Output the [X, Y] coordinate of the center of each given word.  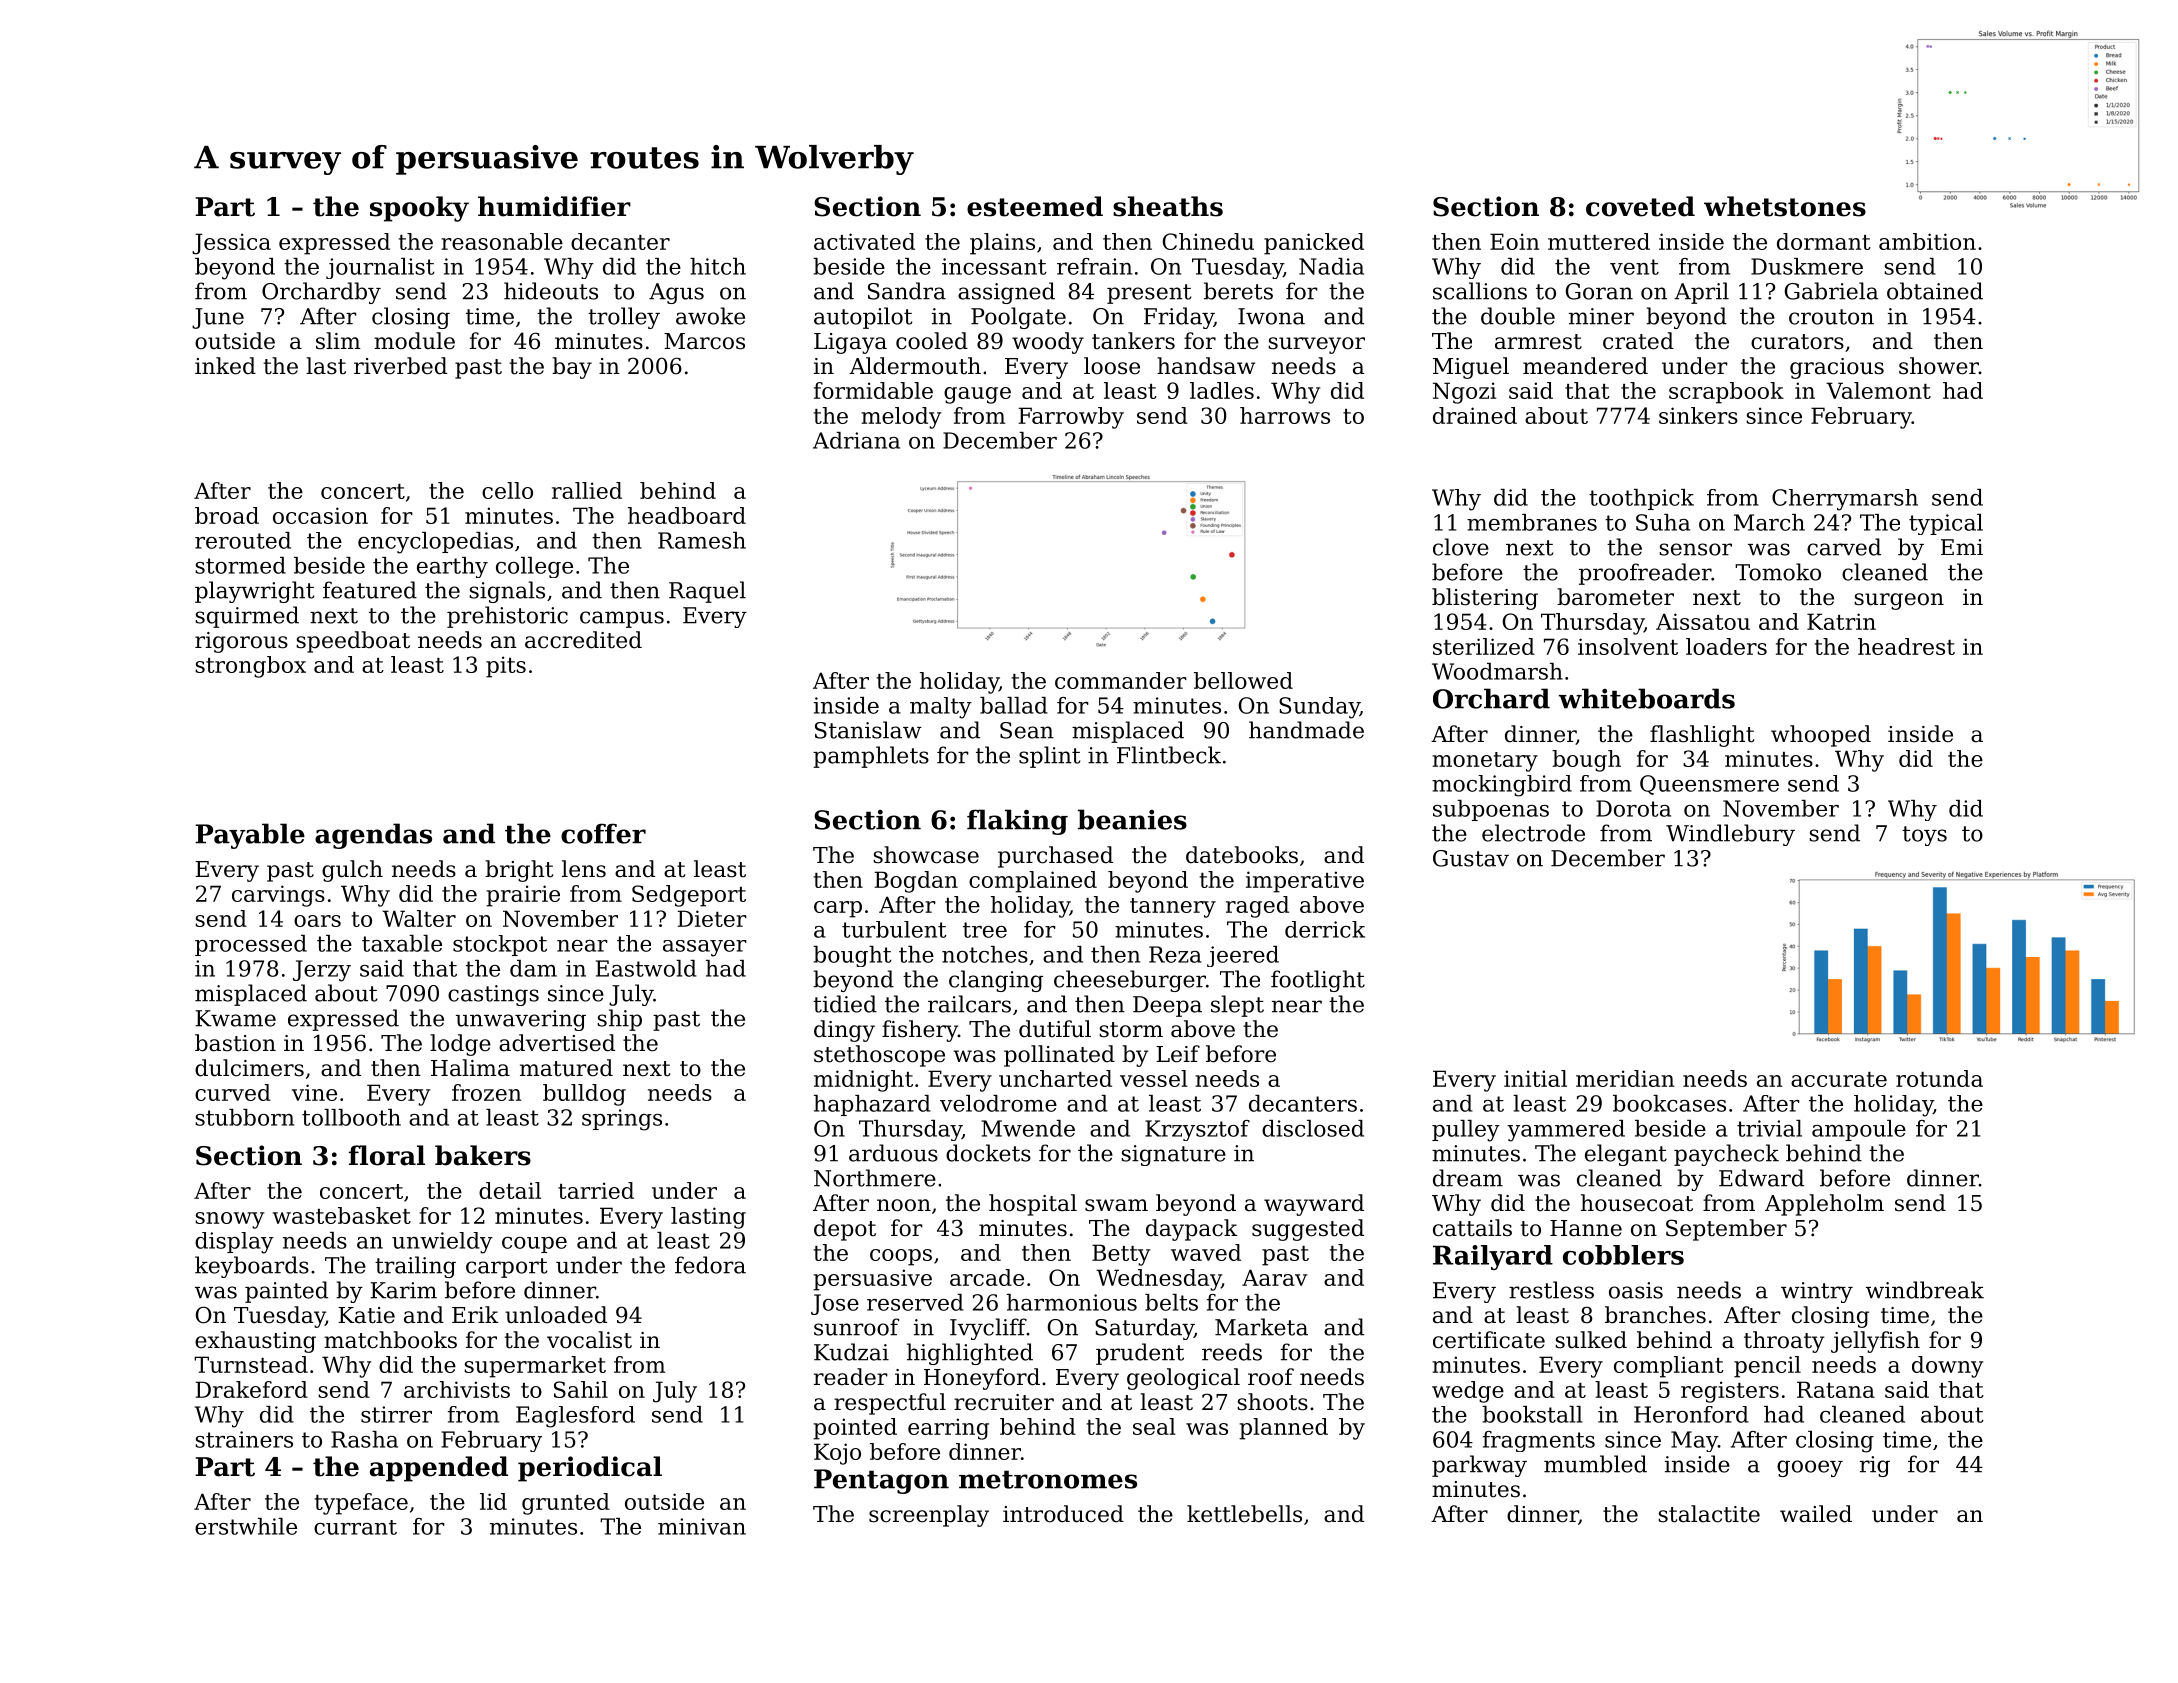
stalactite [1709, 1514]
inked [225, 366]
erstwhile [246, 1526]
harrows [1285, 415]
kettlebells [1244, 1514]
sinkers [1698, 415]
